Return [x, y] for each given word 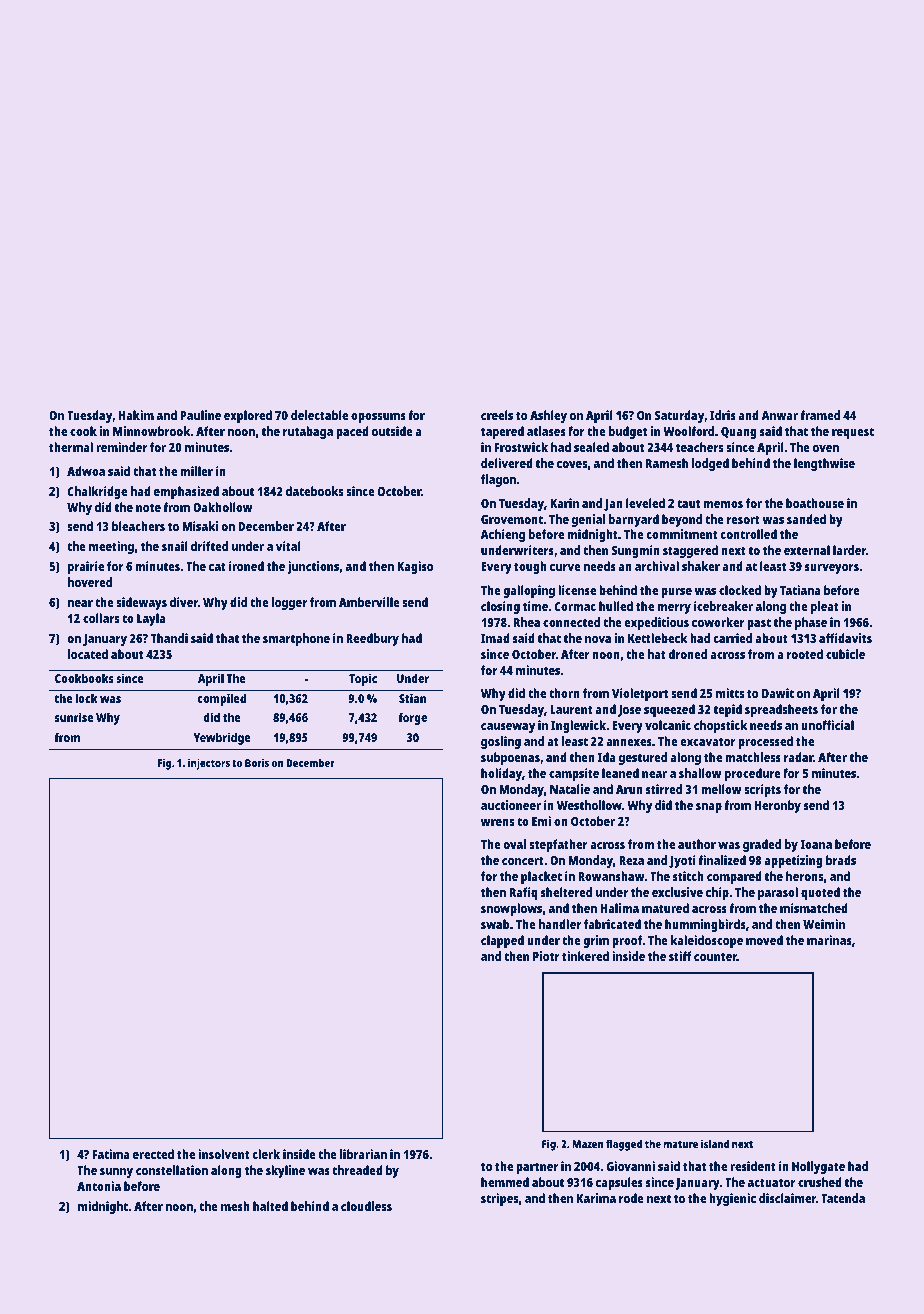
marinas [829, 940]
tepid [727, 710]
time [535, 606]
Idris [723, 415]
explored [248, 416]
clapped [502, 941]
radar [798, 757]
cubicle [845, 654]
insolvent [224, 1154]
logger [289, 603]
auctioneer [511, 805]
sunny [116, 1173]
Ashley [548, 416]
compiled [221, 699]
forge [412, 718]
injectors [209, 764]
